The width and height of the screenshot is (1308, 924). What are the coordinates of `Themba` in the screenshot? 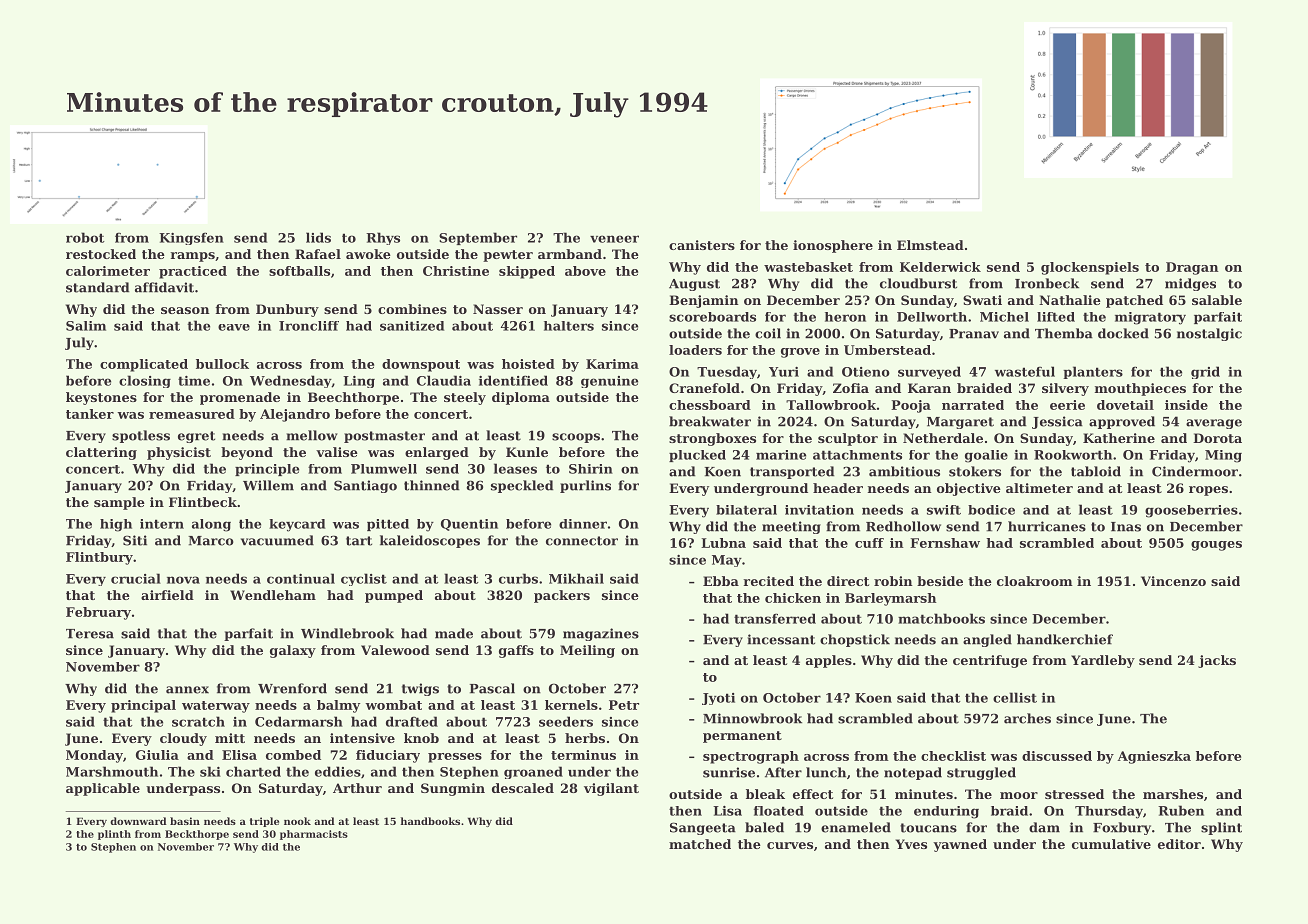 It's located at (1064, 333).
